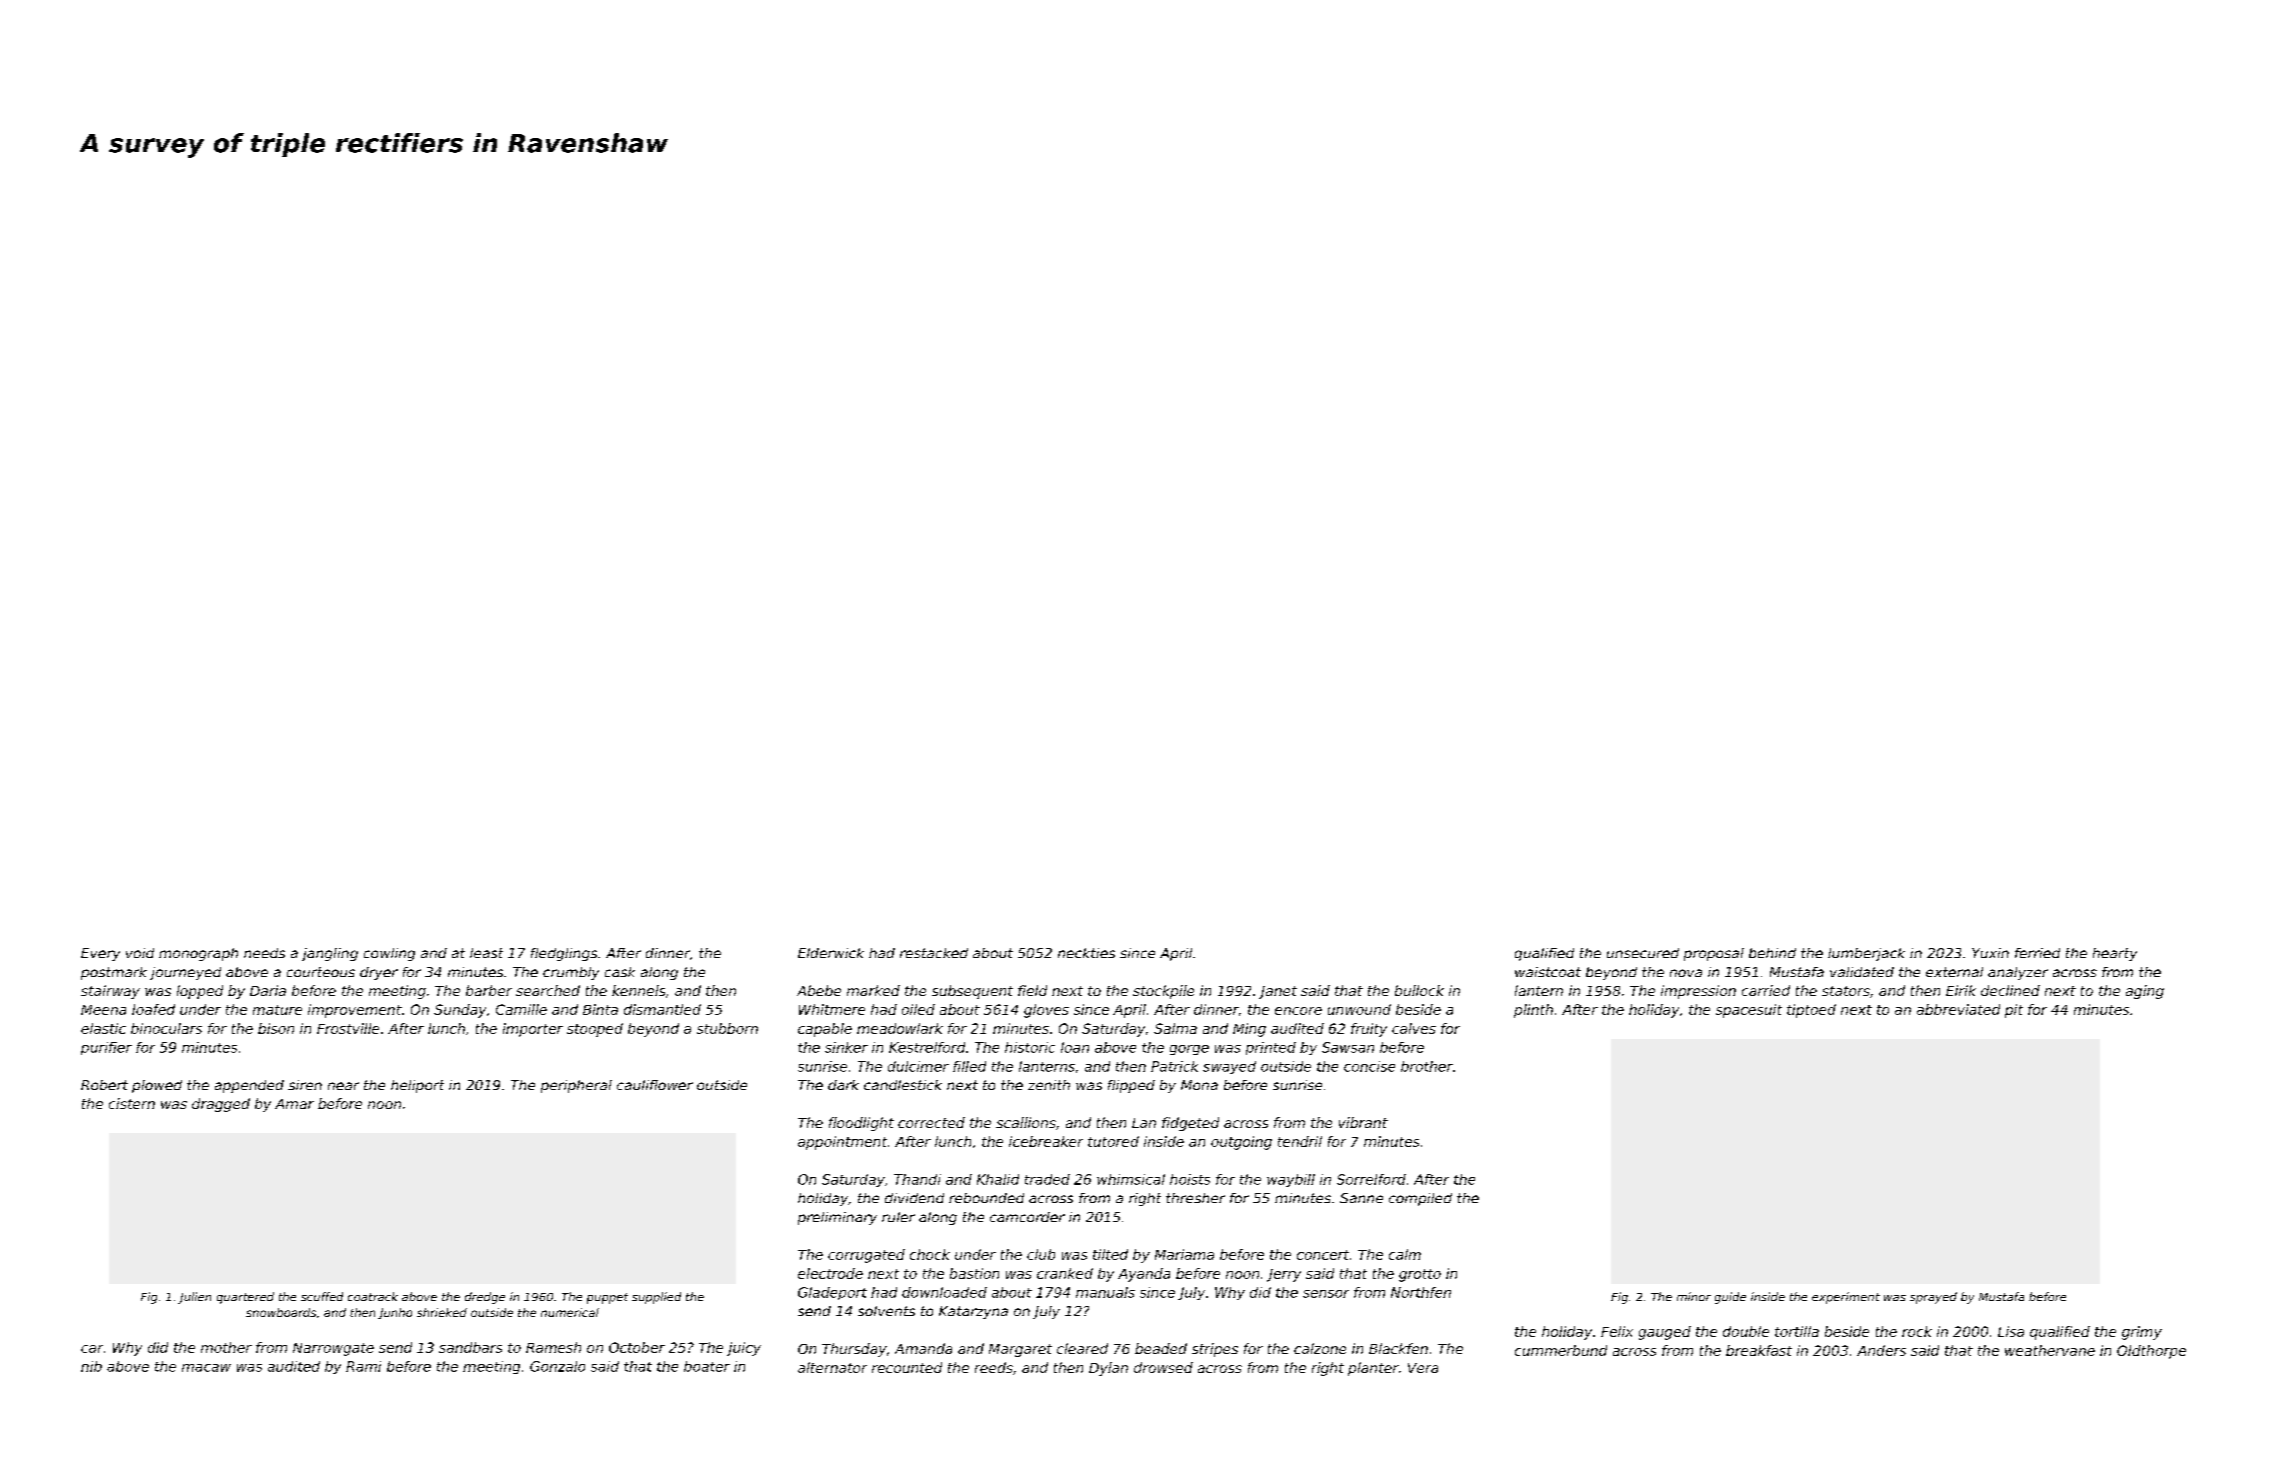 The image size is (2278, 1474). I want to click on restacked, so click(934, 953).
